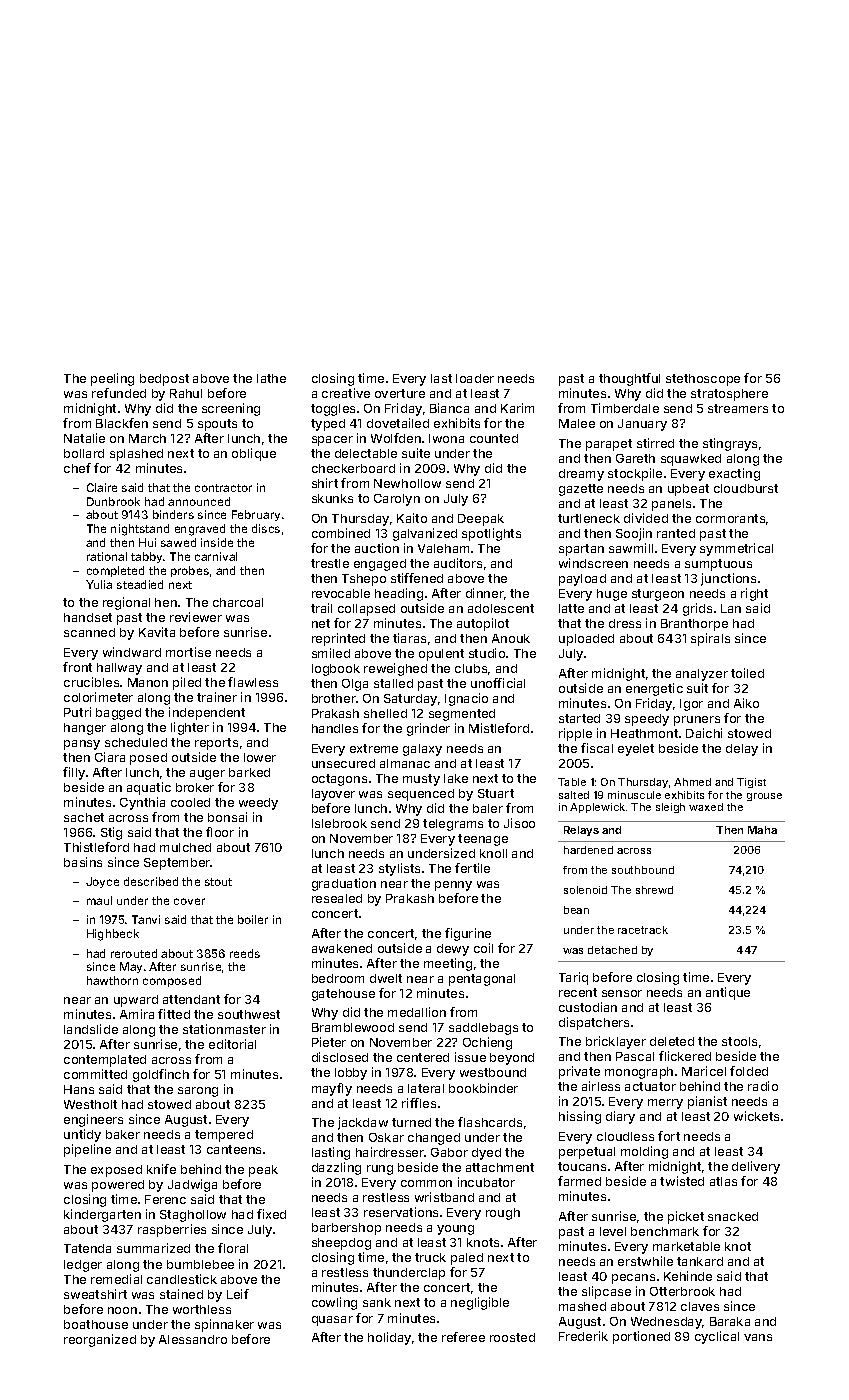 The height and width of the screenshot is (1400, 849). I want to click on checkerboard, so click(353, 468).
